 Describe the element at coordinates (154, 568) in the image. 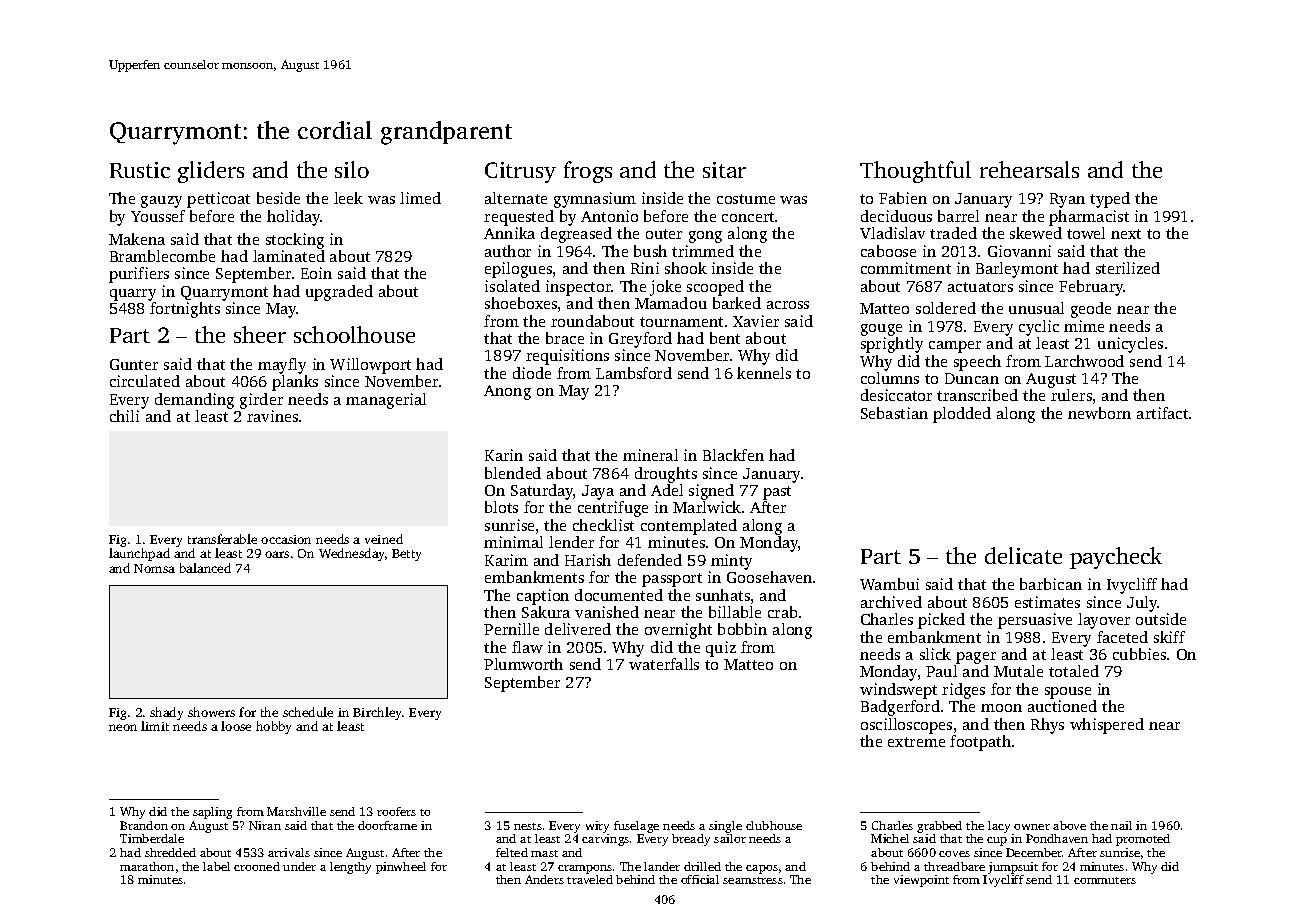

I see `Nomsa` at that location.
